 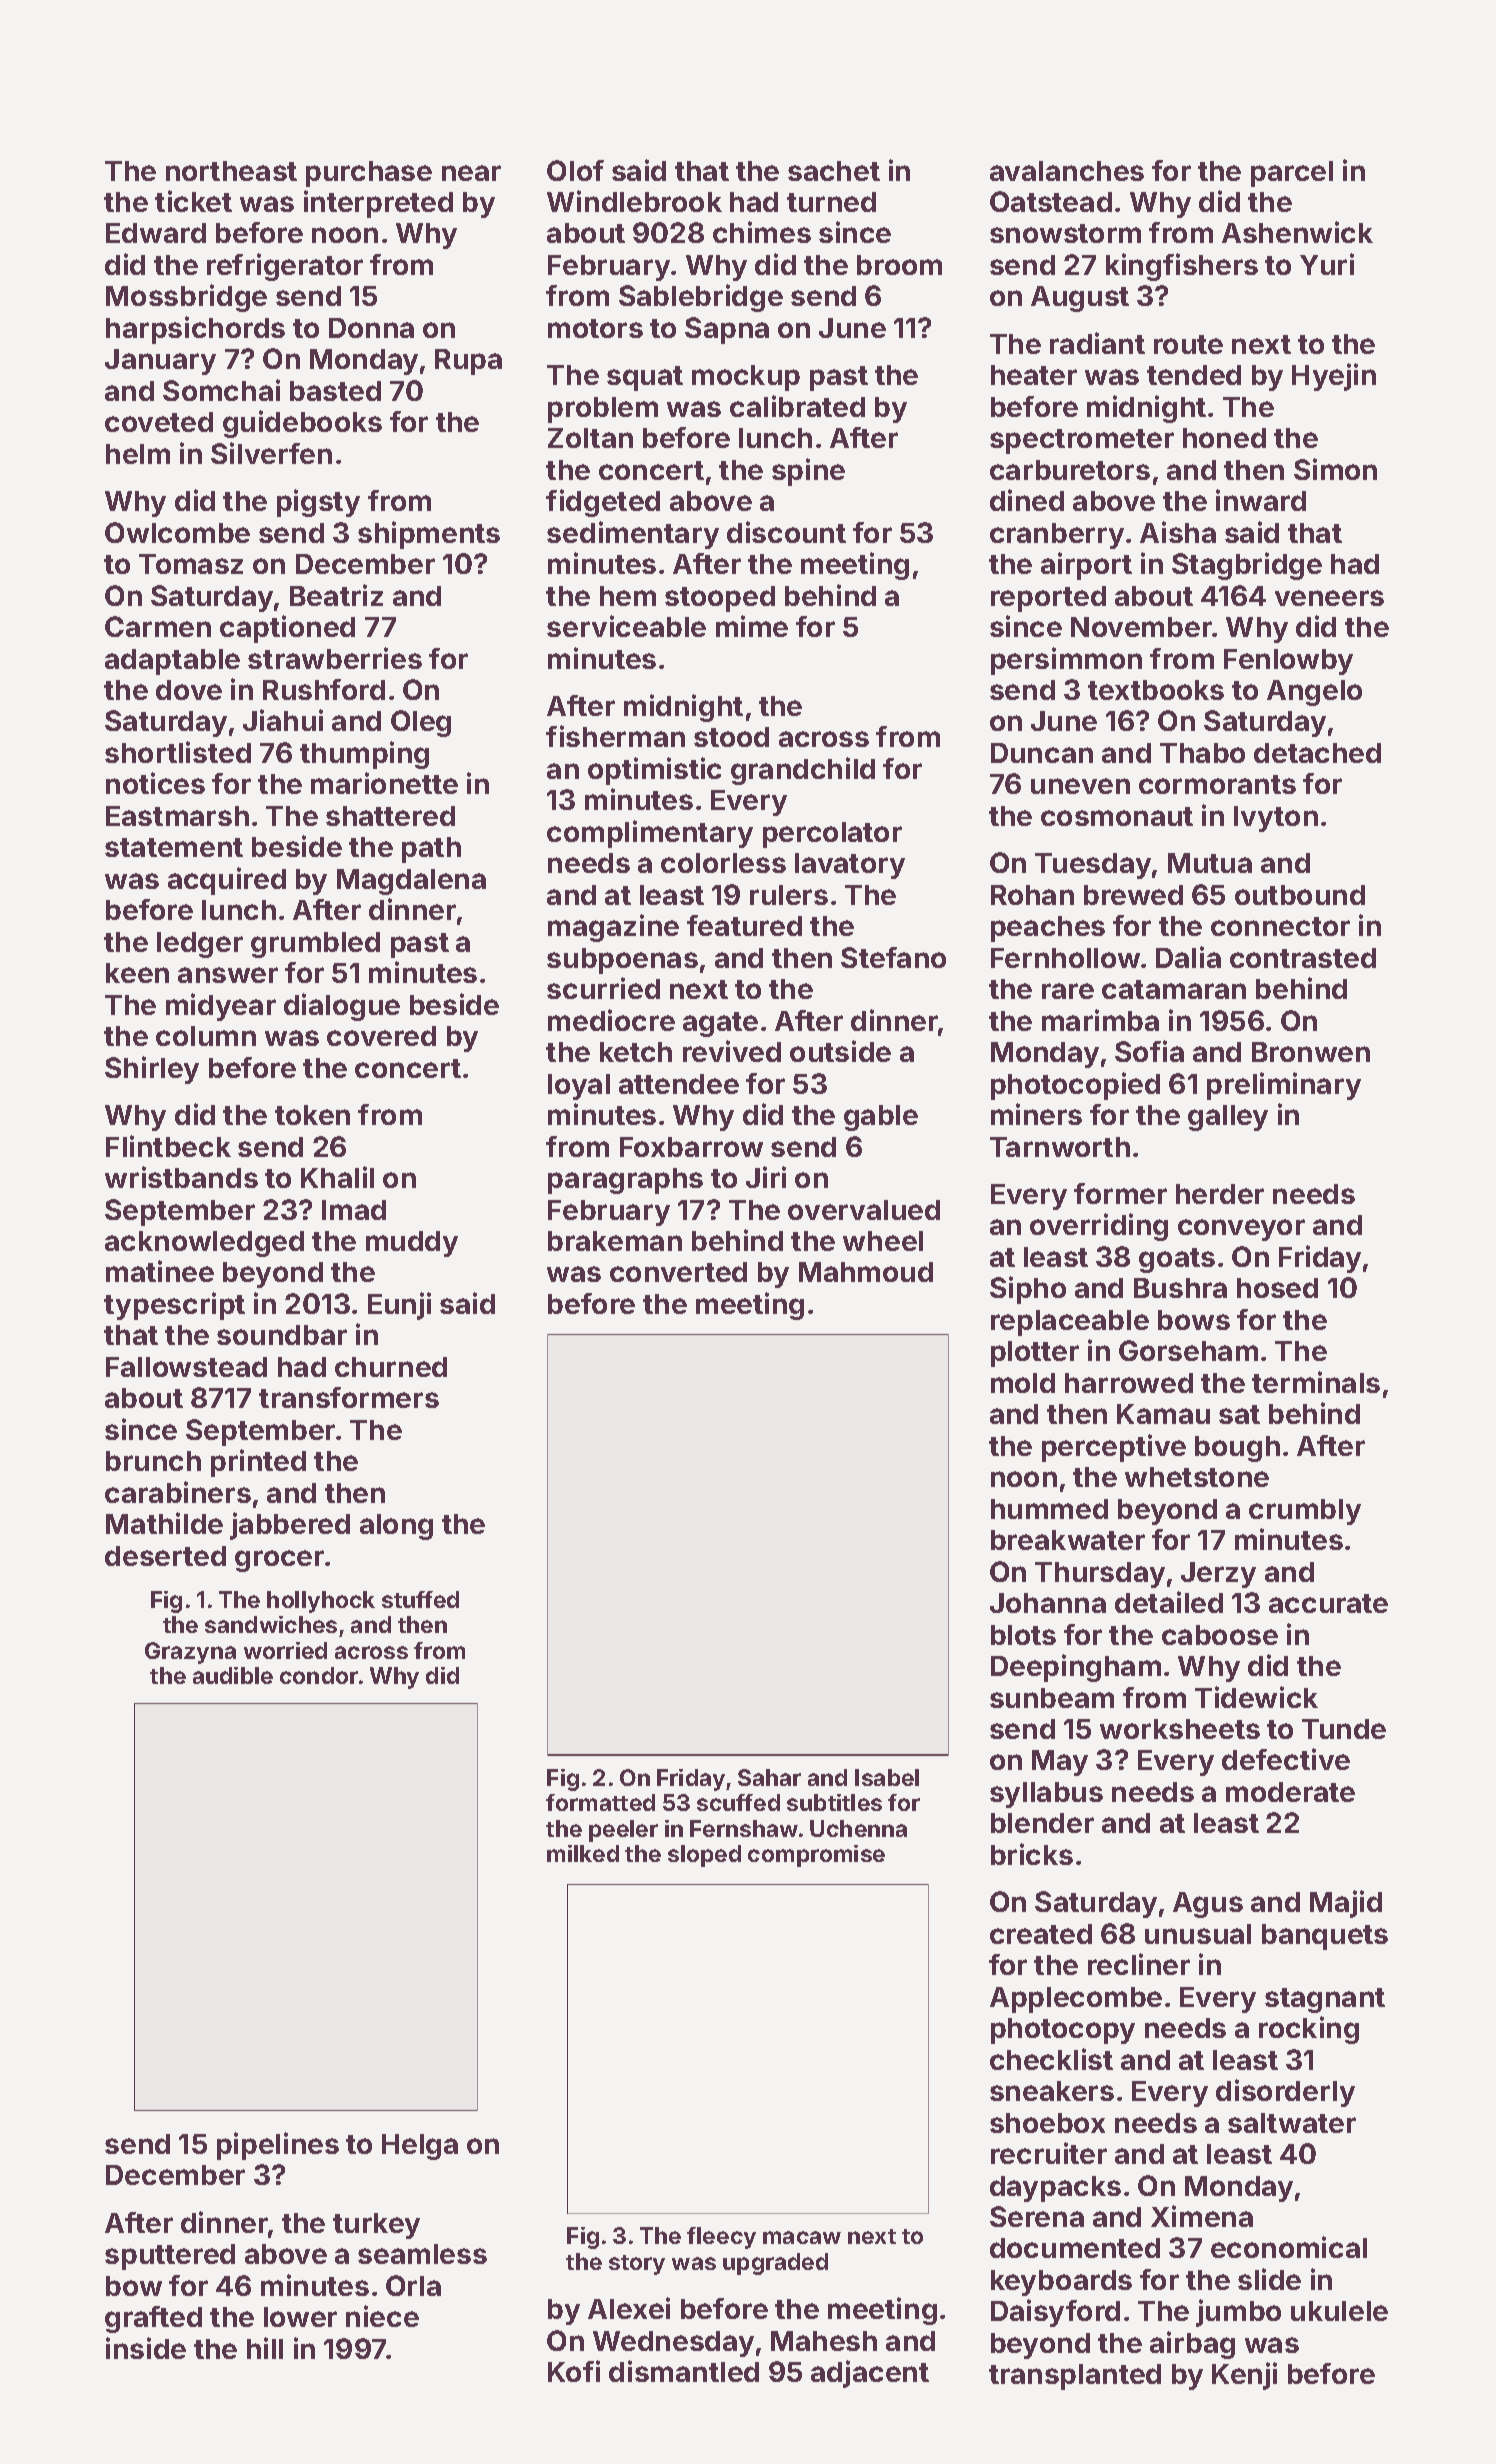 What do you see at coordinates (152, 1070) in the page?
I see `Shirley` at bounding box center [152, 1070].
